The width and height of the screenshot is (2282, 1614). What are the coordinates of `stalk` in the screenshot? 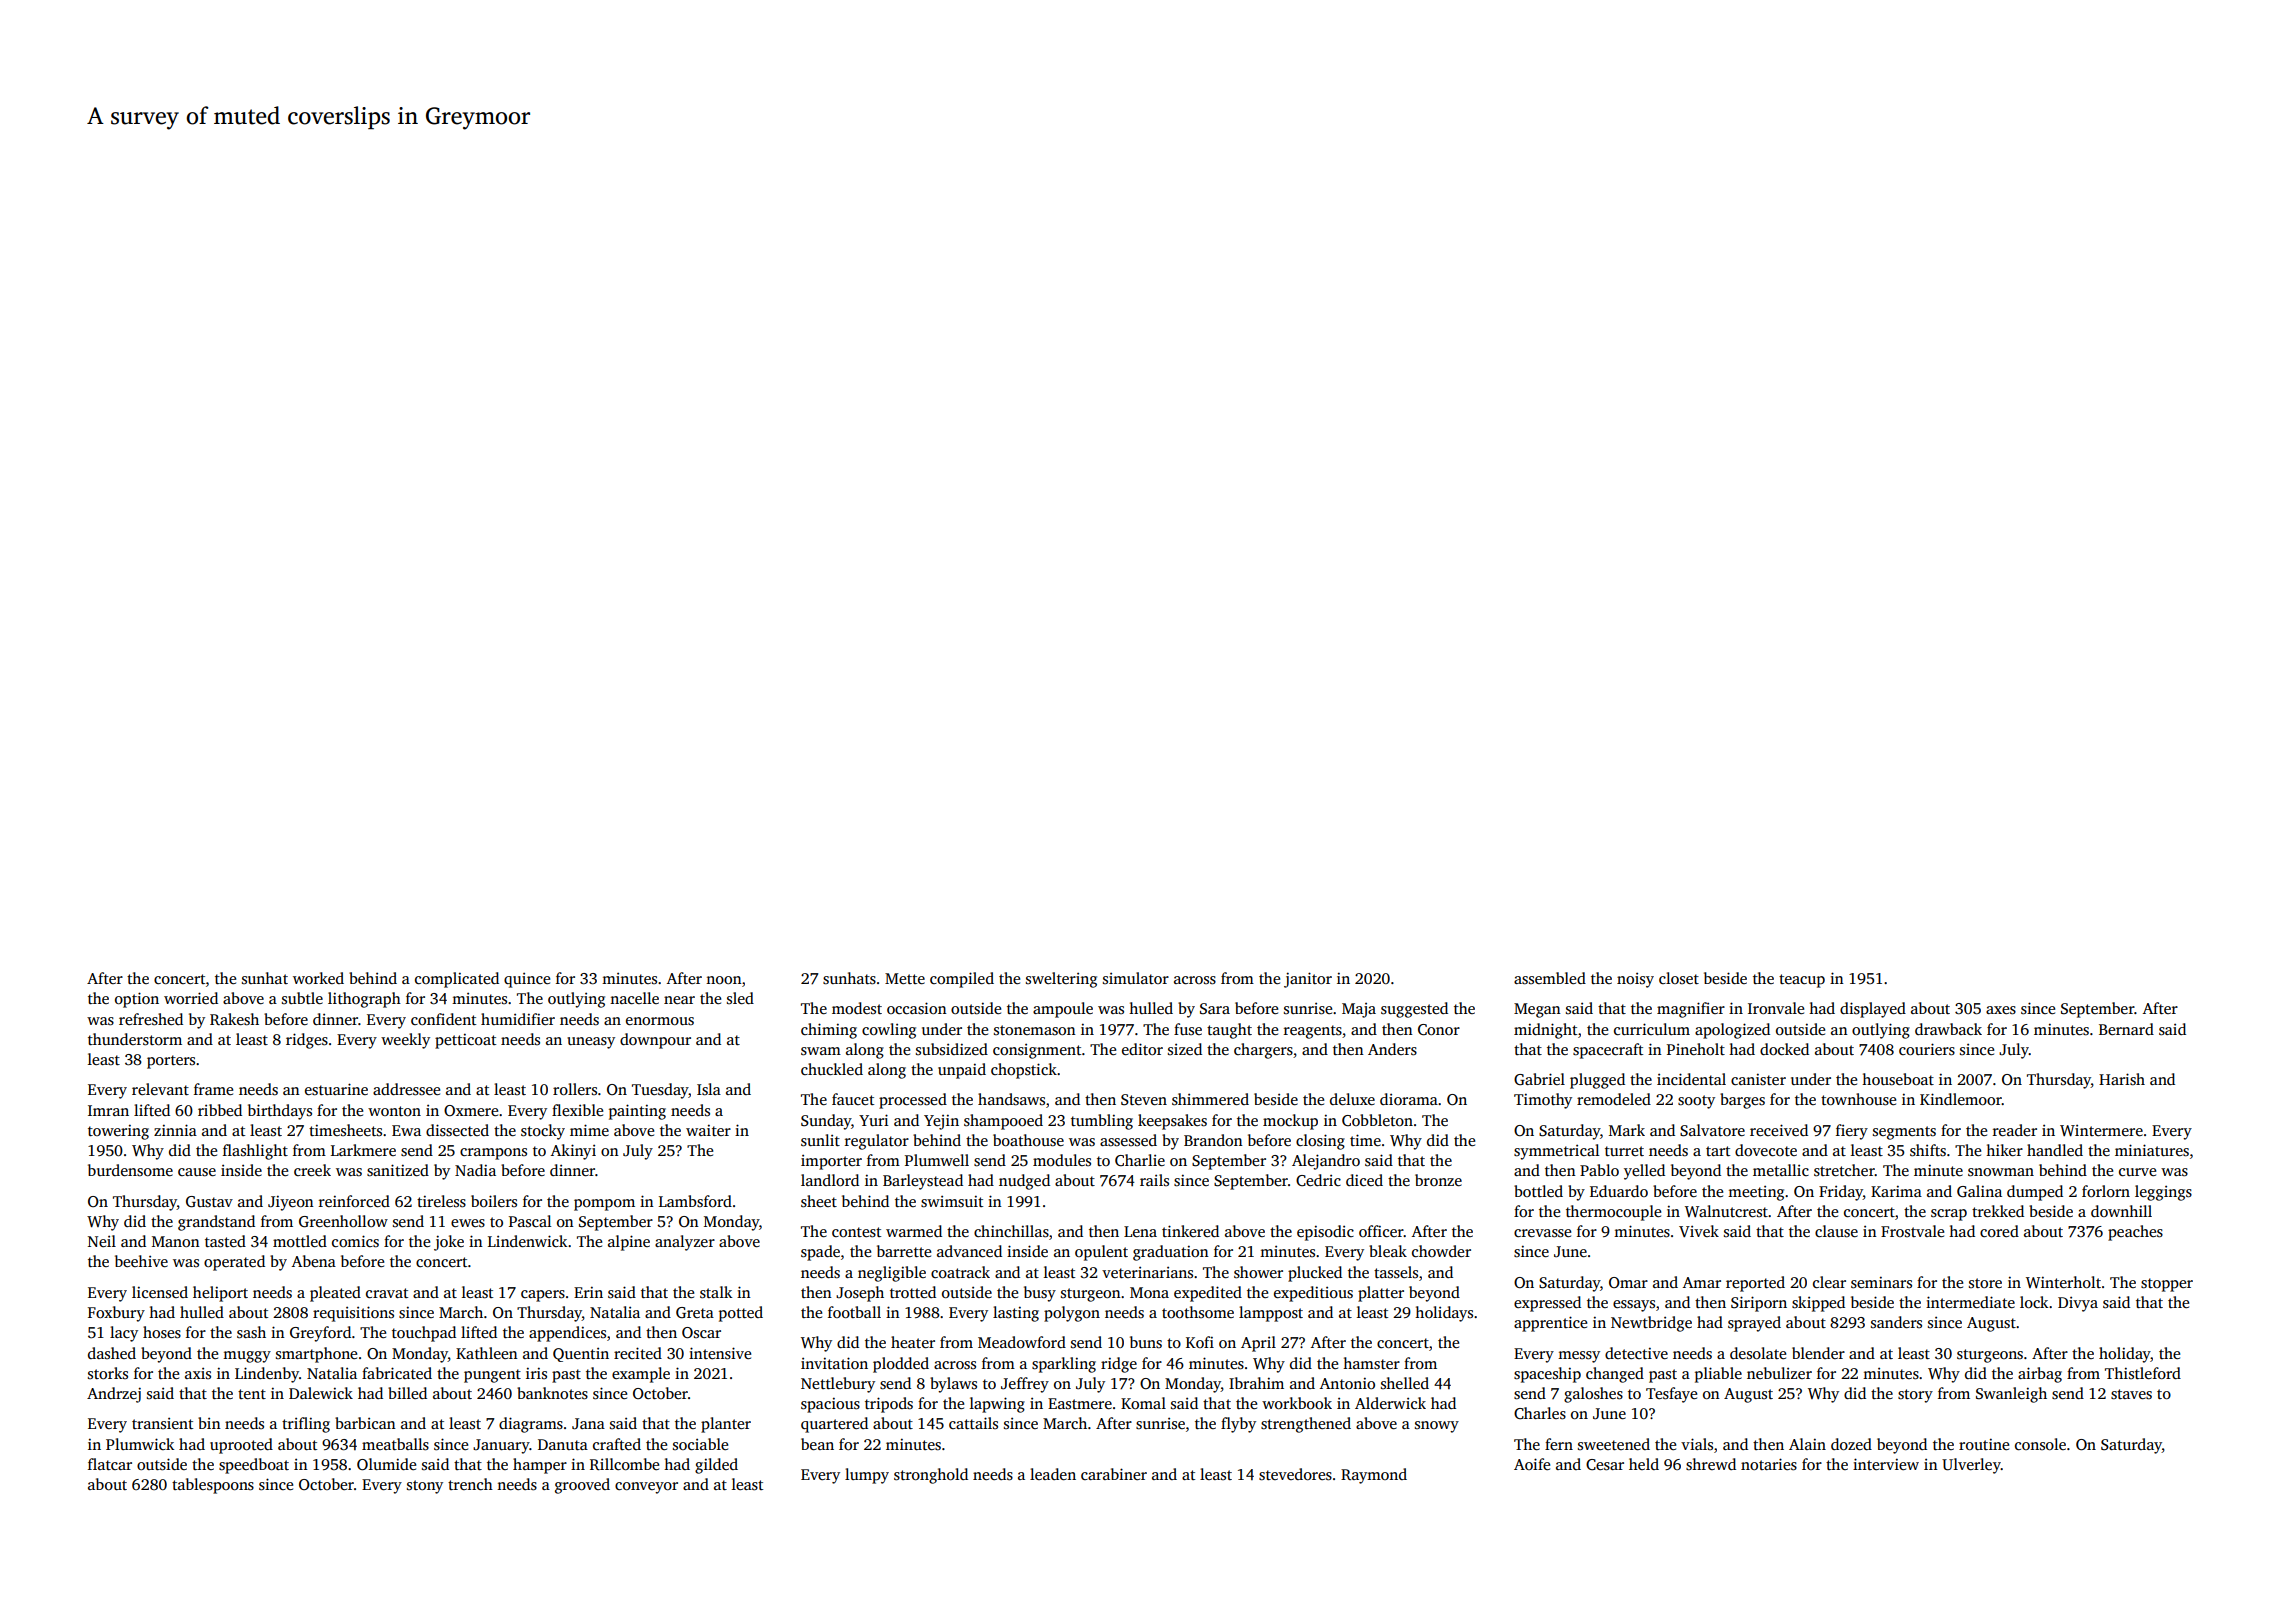 It's located at (716, 1292).
